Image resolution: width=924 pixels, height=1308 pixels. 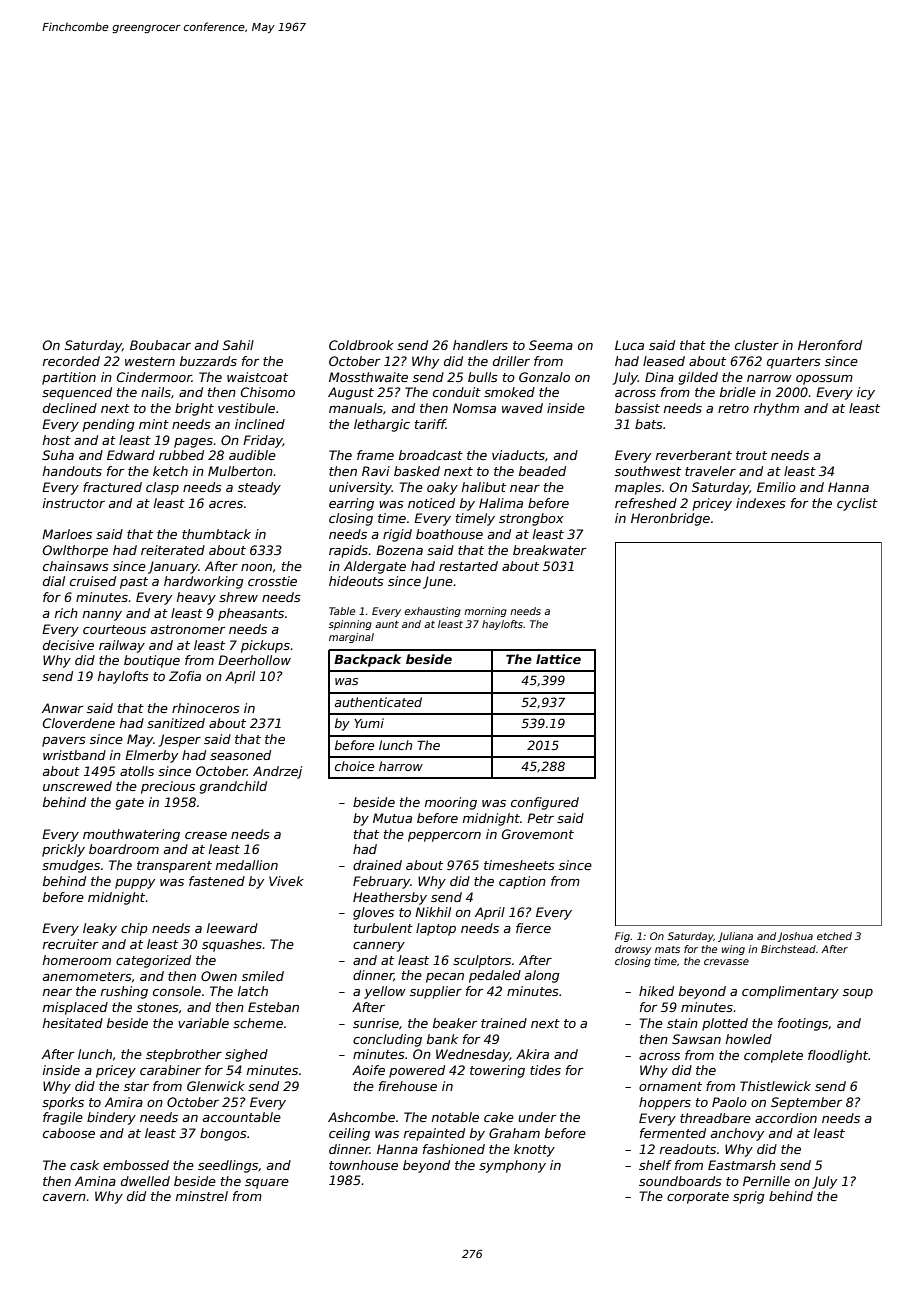 What do you see at coordinates (390, 898) in the page?
I see `Heathersby` at bounding box center [390, 898].
